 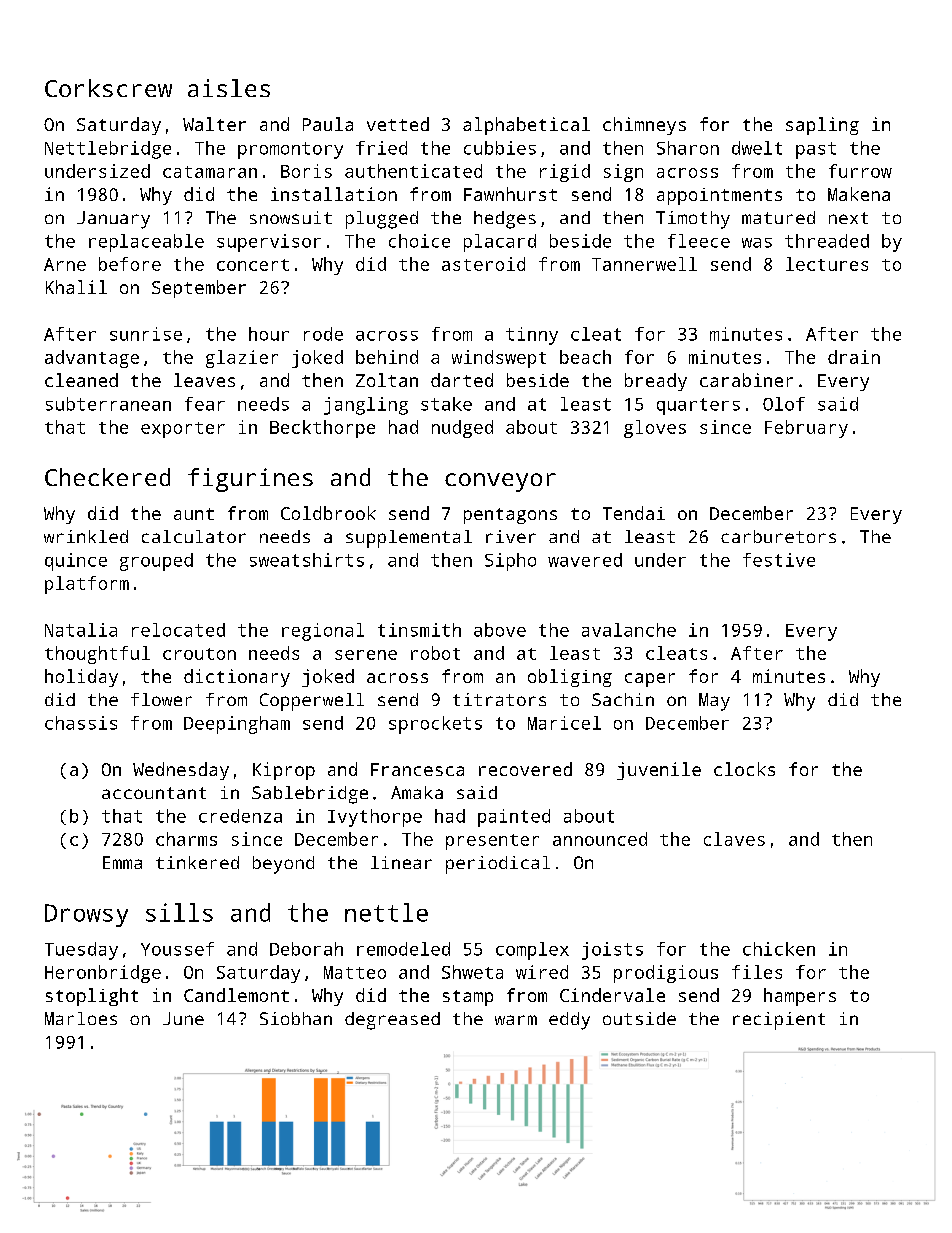 I want to click on aisles, so click(x=229, y=88).
